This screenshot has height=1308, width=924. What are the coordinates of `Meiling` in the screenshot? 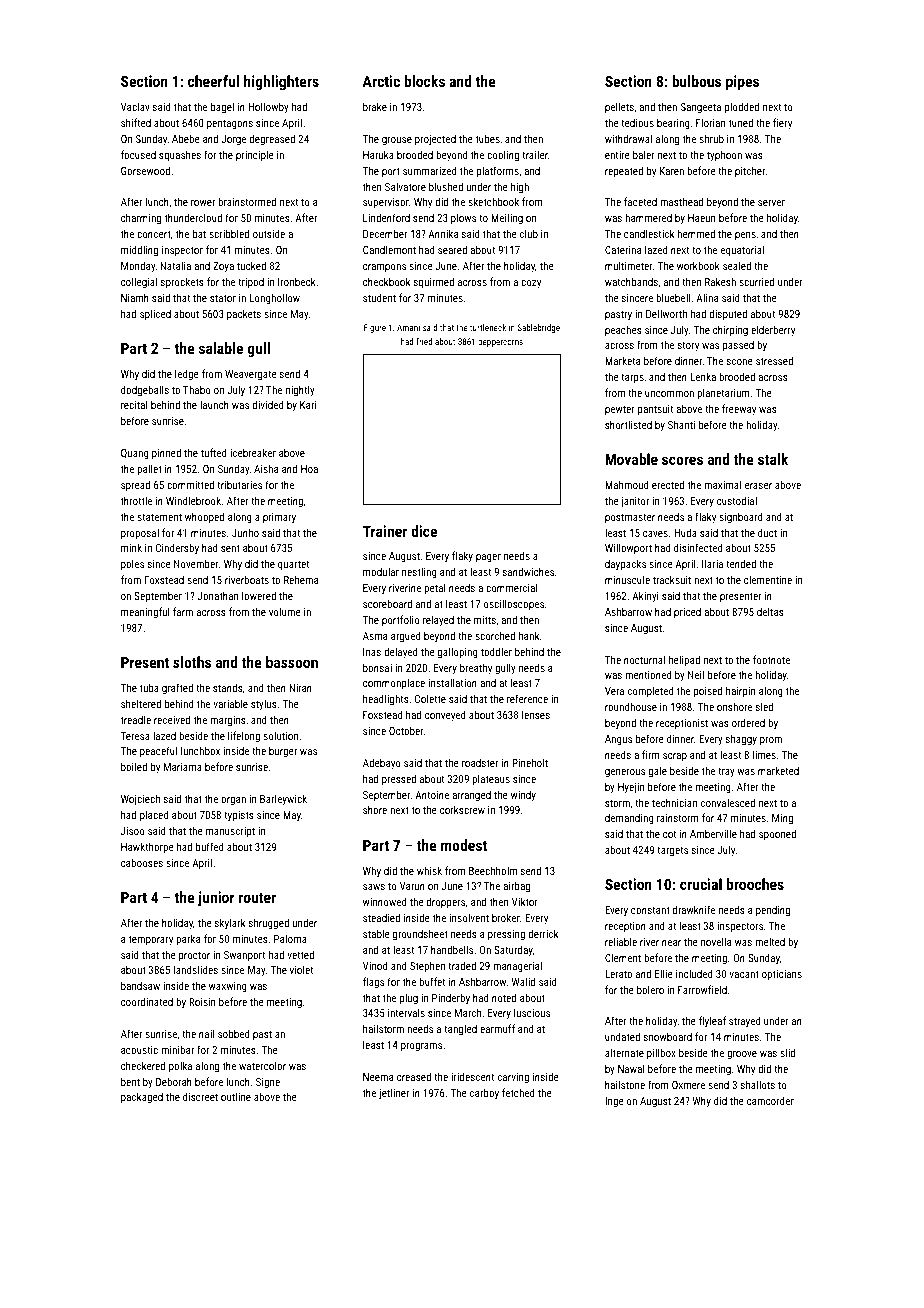 It's located at (507, 219).
